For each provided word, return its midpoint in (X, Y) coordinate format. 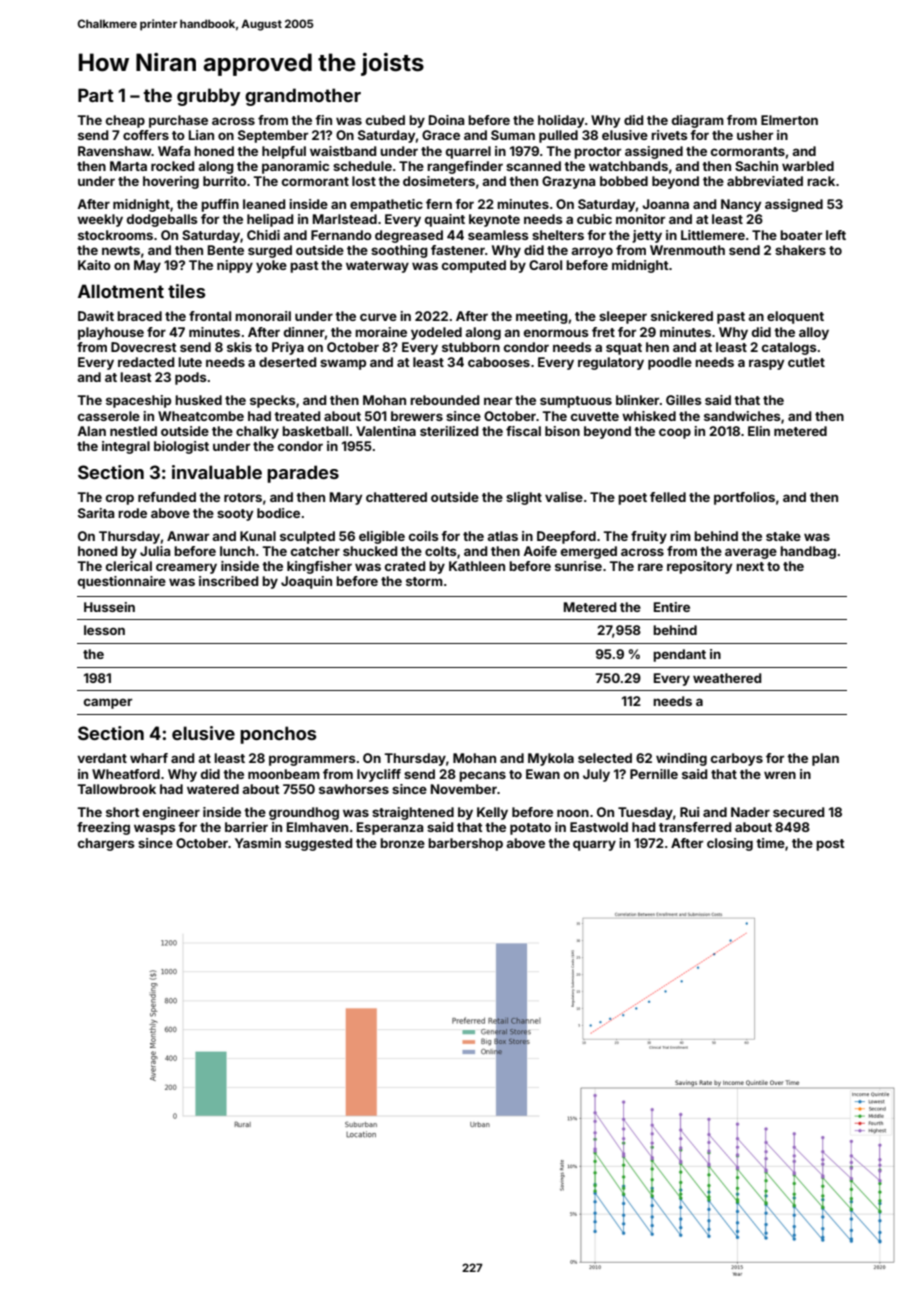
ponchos (278, 735)
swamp (343, 364)
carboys (737, 759)
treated (297, 416)
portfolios (744, 498)
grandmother (303, 97)
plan (825, 759)
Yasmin (258, 843)
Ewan (543, 774)
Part (96, 95)
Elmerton (789, 120)
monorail (263, 316)
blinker (637, 400)
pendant (679, 655)
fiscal (523, 431)
